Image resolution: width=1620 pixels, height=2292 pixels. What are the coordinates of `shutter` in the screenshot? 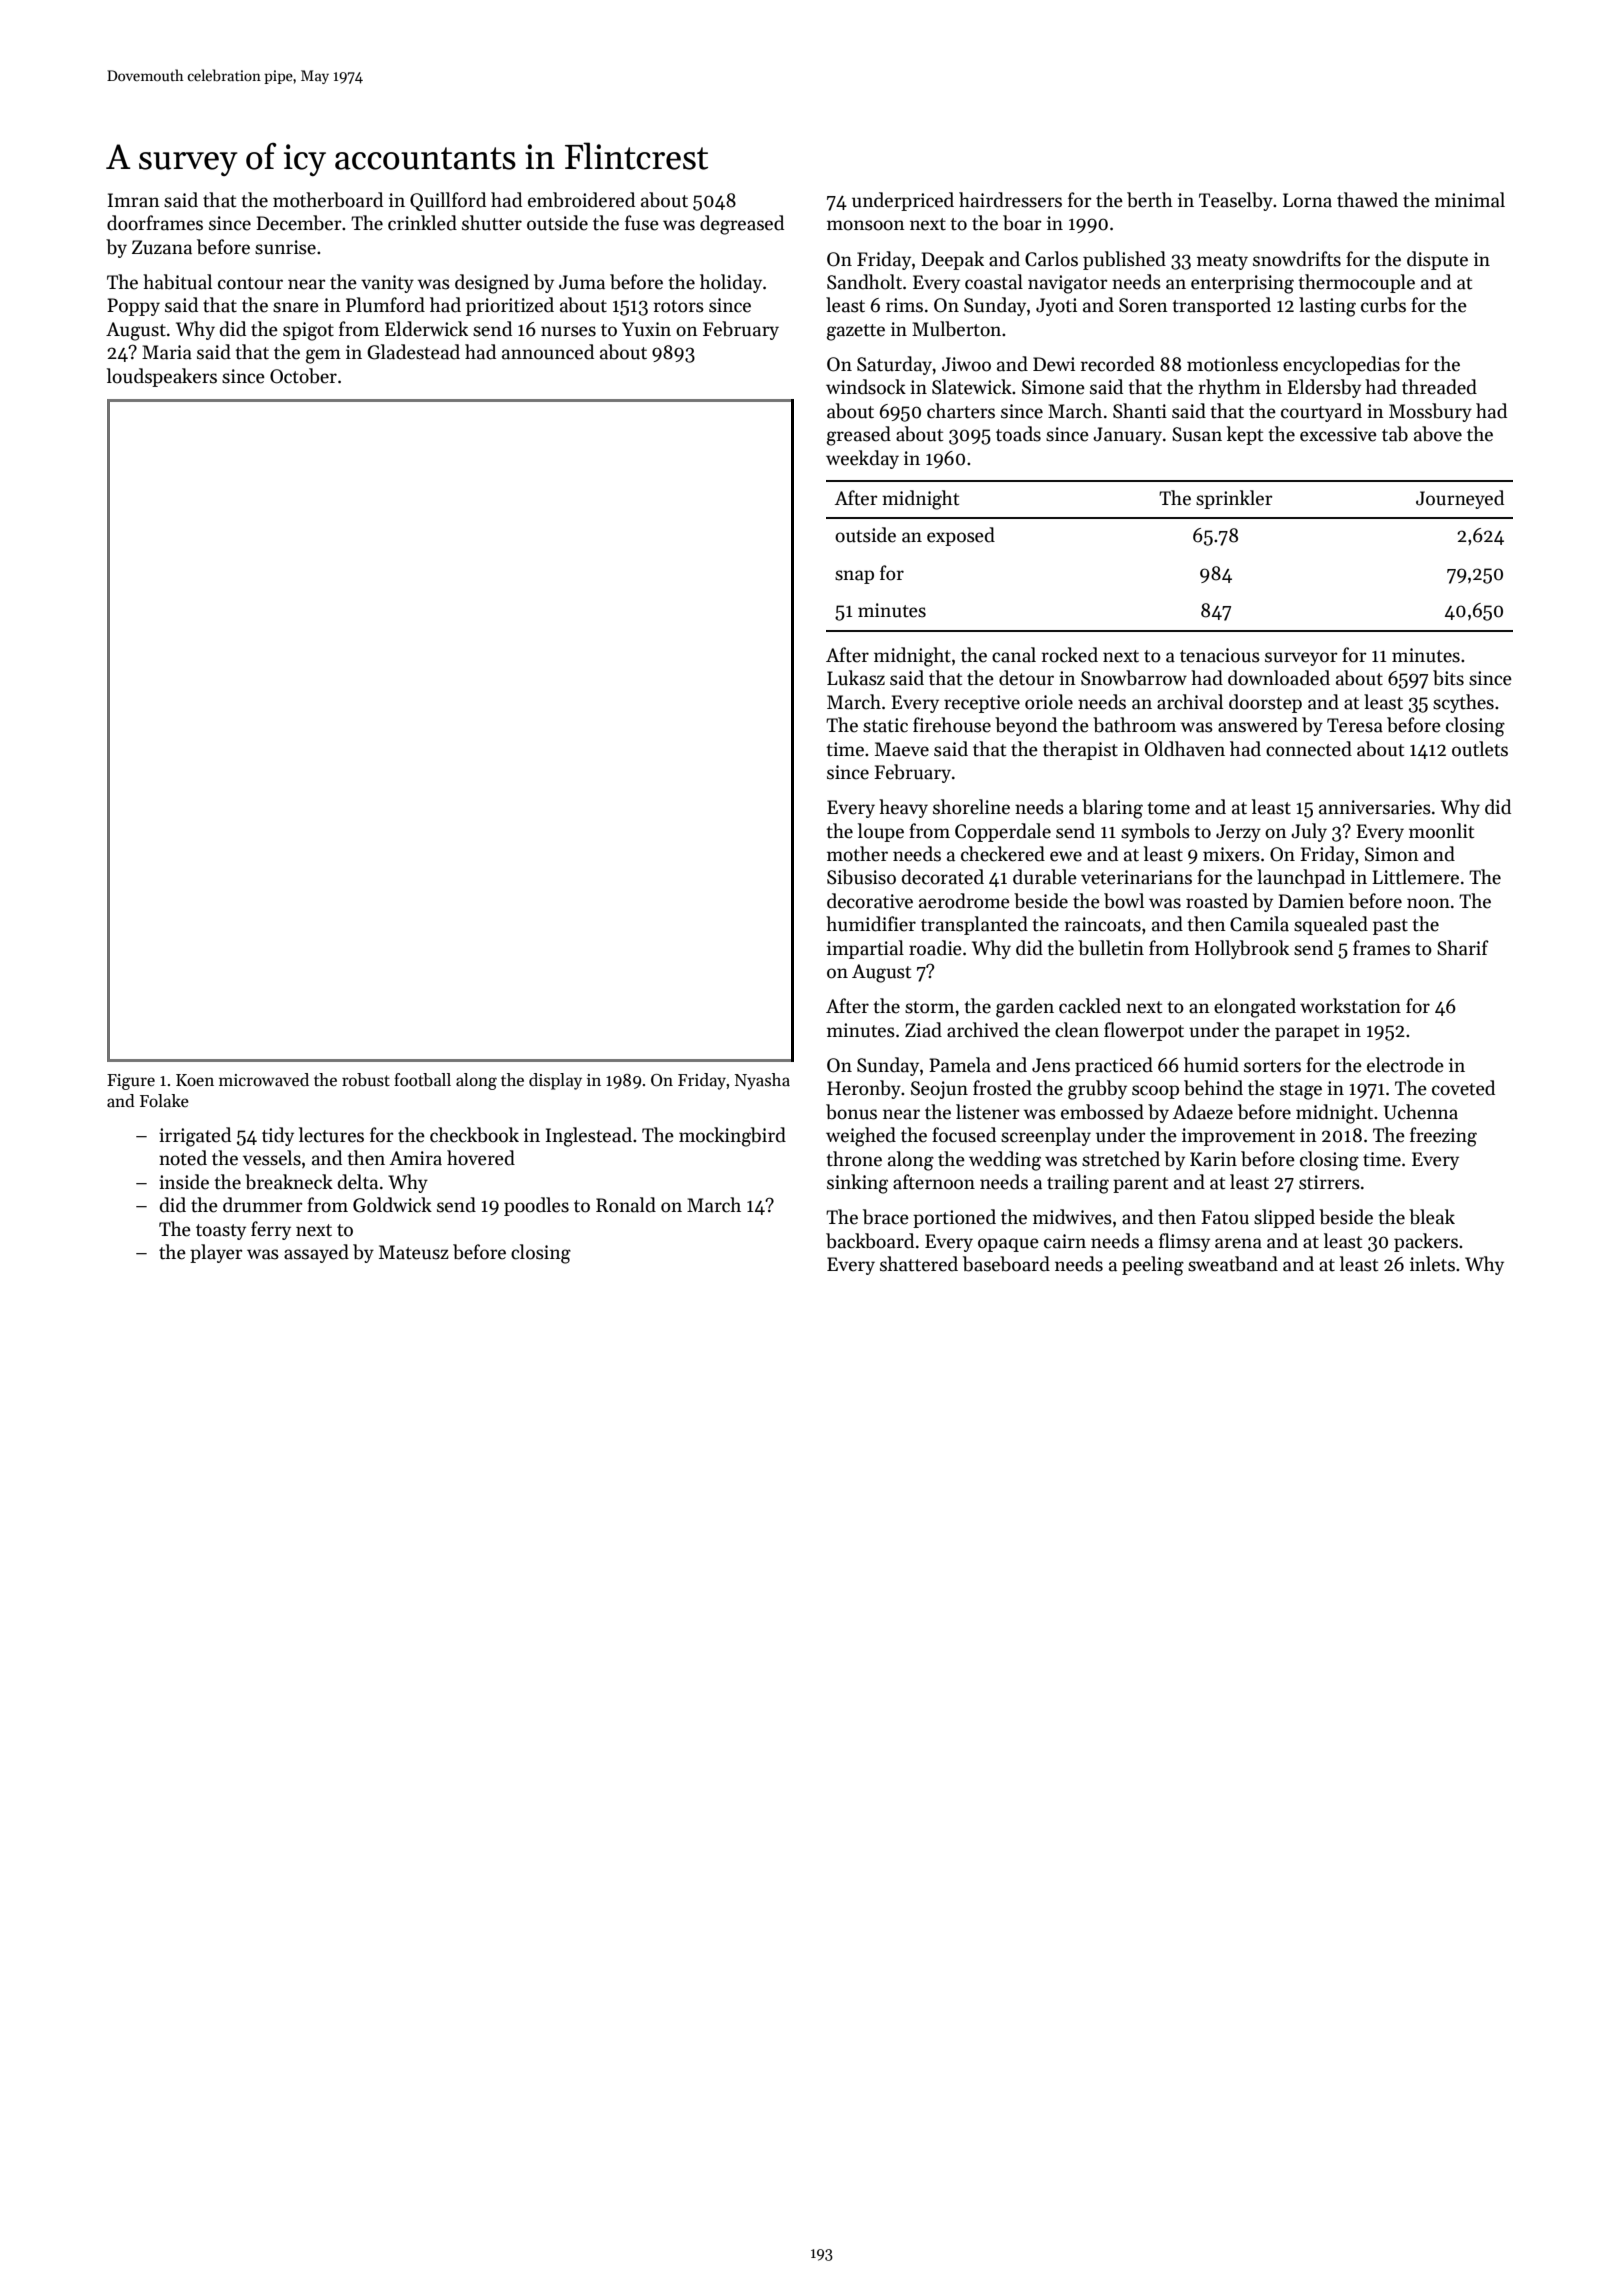 It's located at (492, 223).
